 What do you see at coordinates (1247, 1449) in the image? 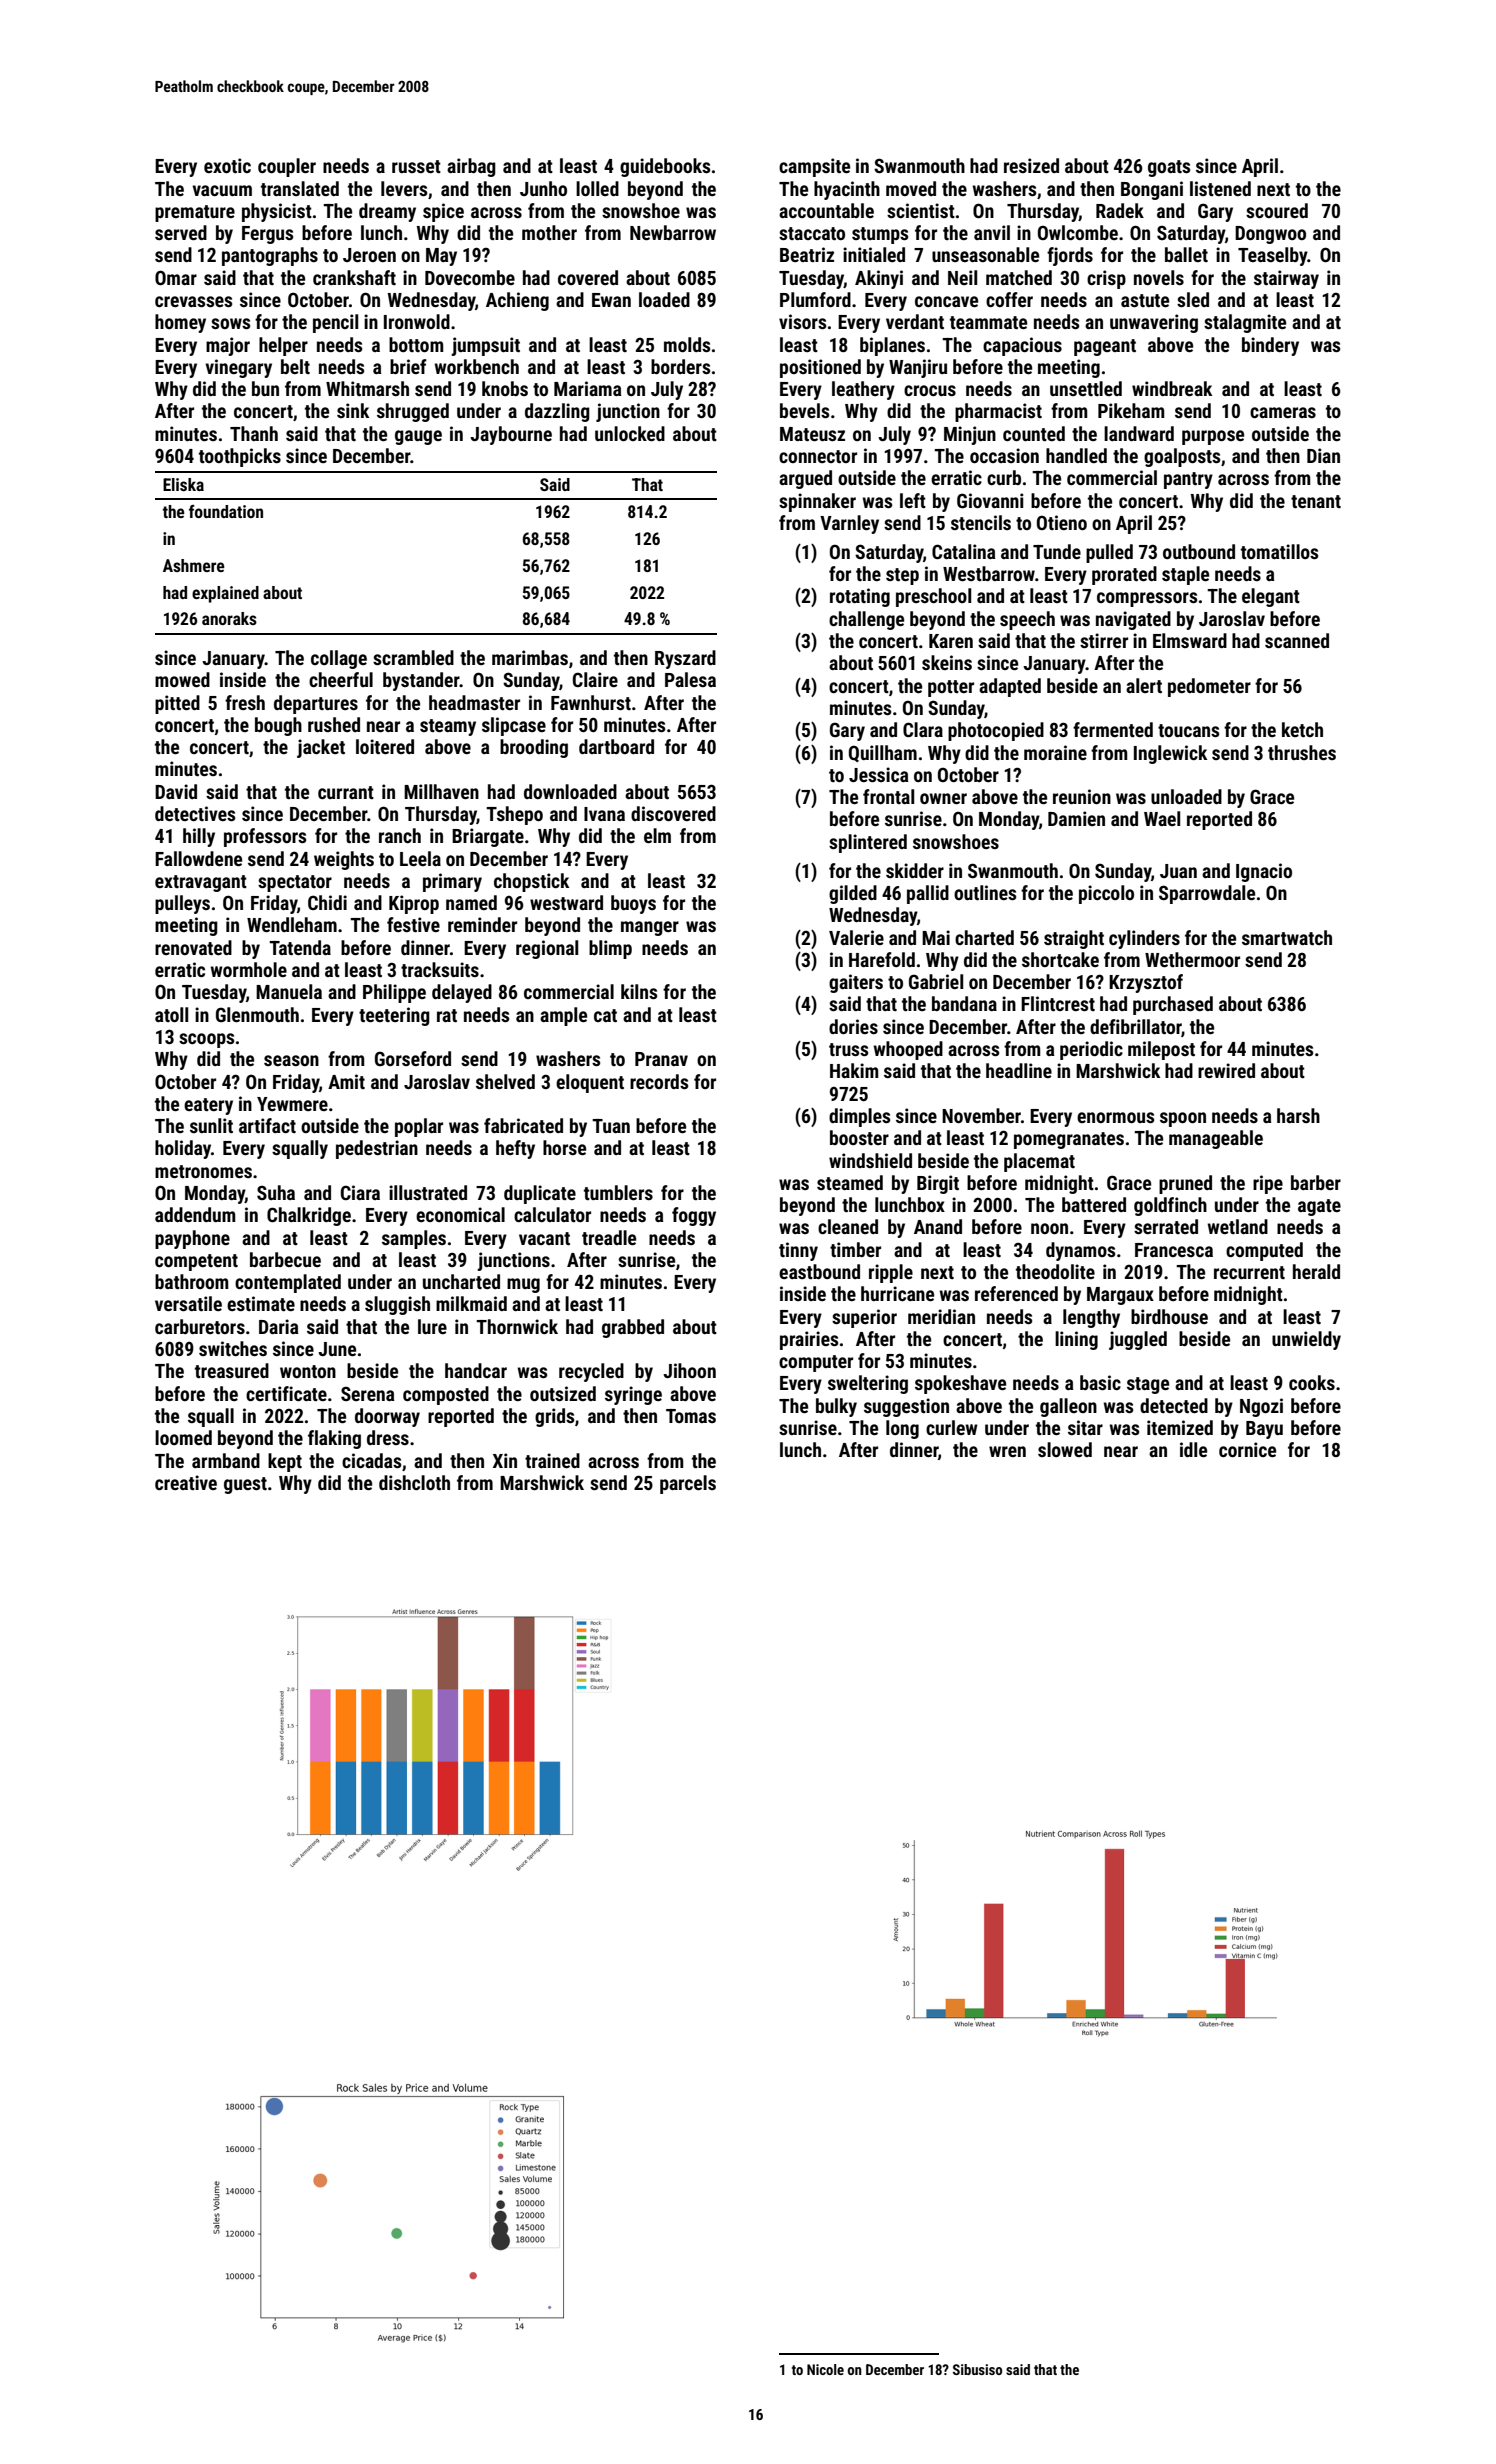
I see `cornice` at bounding box center [1247, 1449].
